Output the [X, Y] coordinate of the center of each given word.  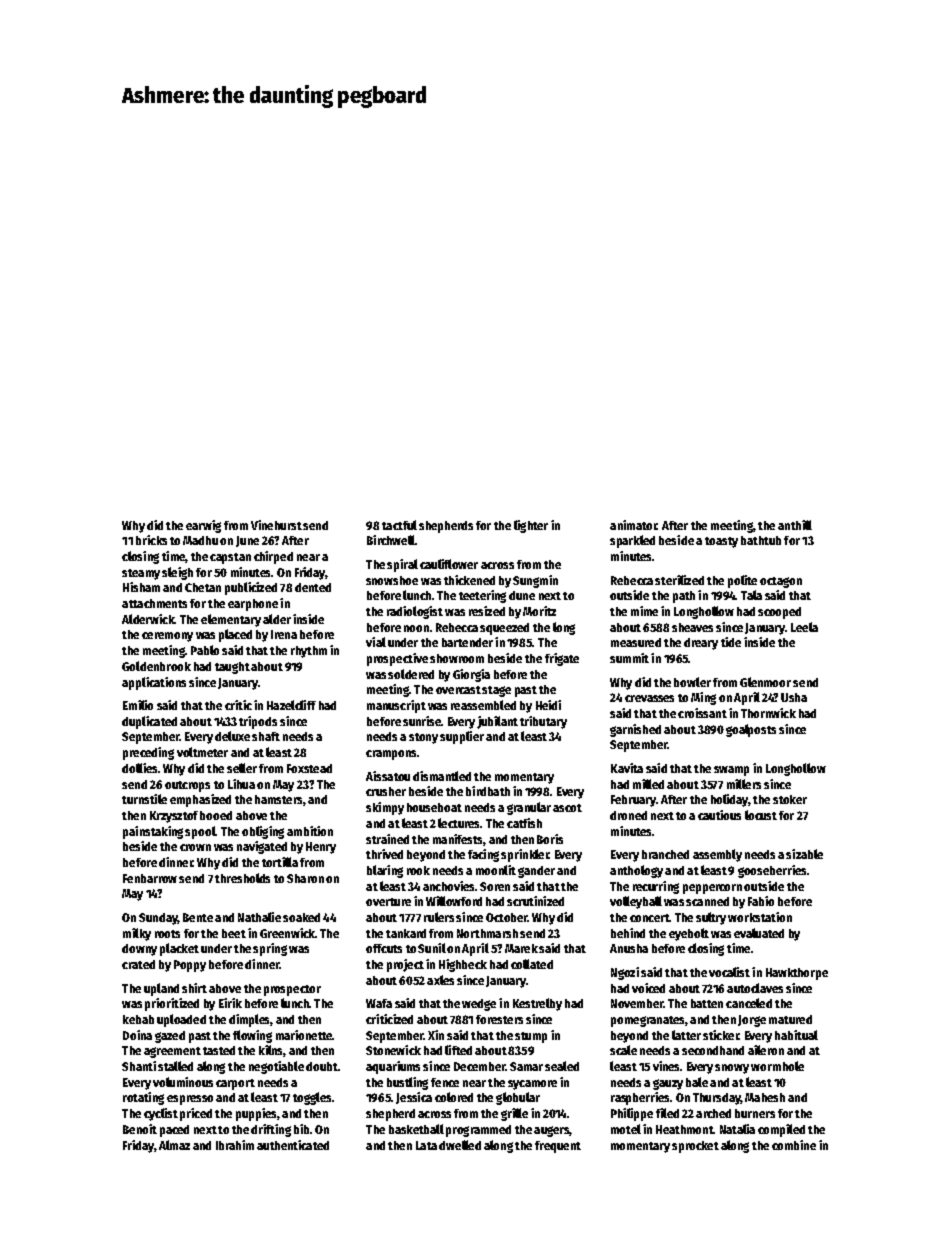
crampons [391, 755]
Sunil [432, 948]
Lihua [241, 784]
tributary [543, 722]
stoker [790, 799]
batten [707, 1003]
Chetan [203, 587]
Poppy [190, 966]
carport [235, 1084]
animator [633, 525]
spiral [402, 565]
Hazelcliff [291, 705]
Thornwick [768, 713]
